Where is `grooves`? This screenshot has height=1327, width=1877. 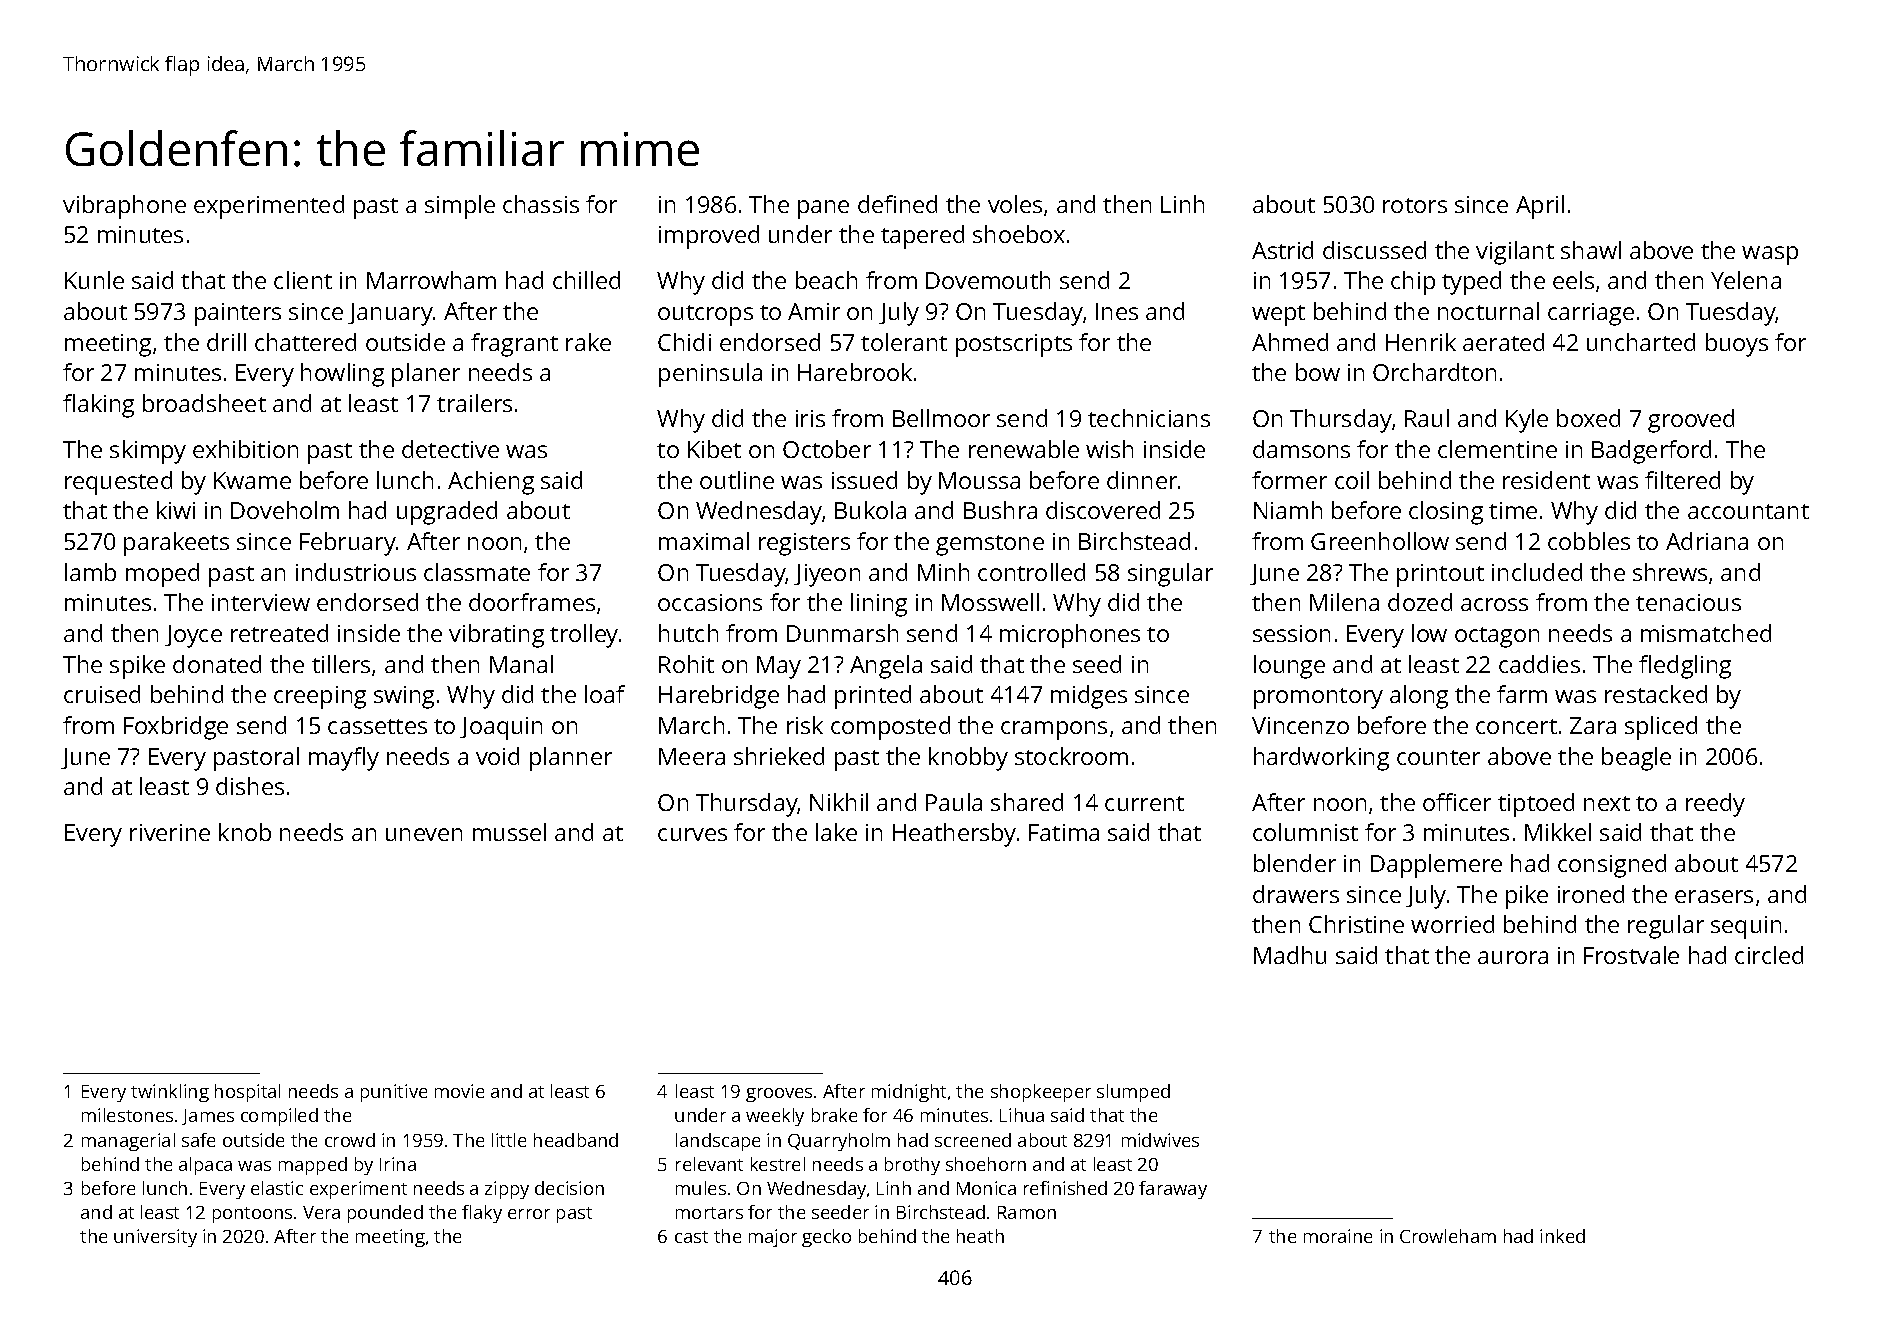 grooves is located at coordinates (779, 1095).
